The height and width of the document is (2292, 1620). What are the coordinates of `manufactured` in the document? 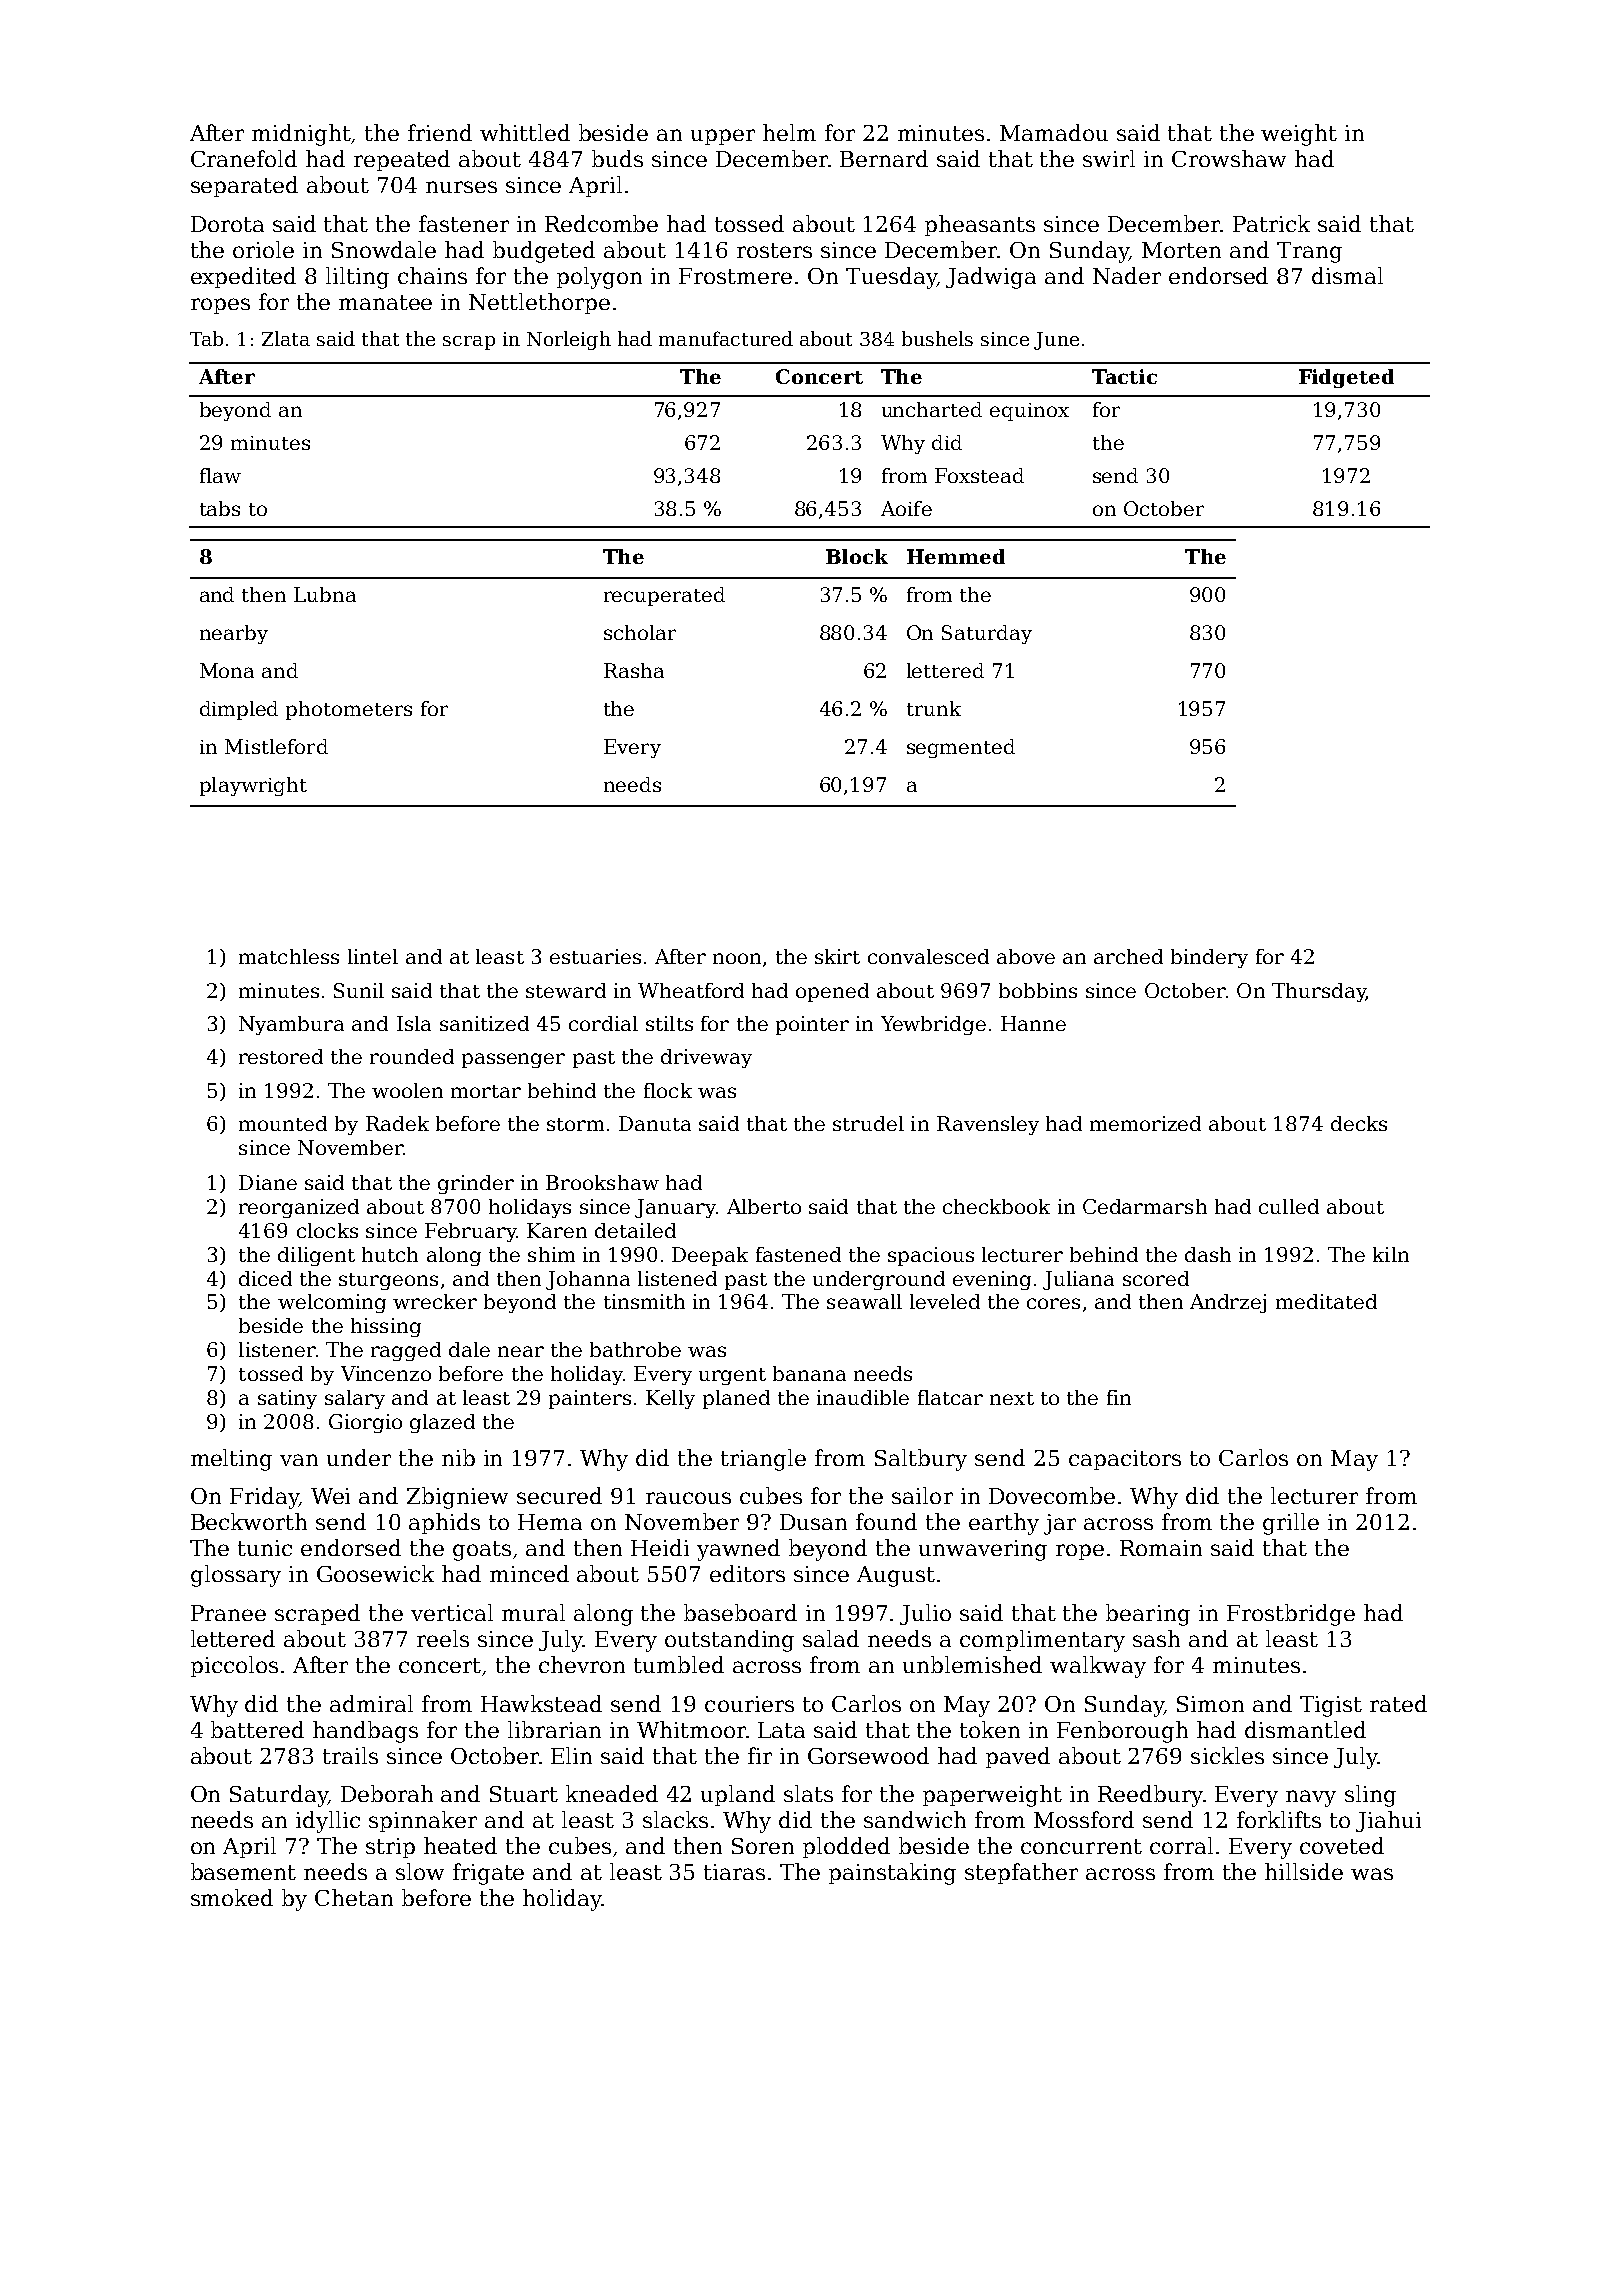 It's located at (726, 338).
